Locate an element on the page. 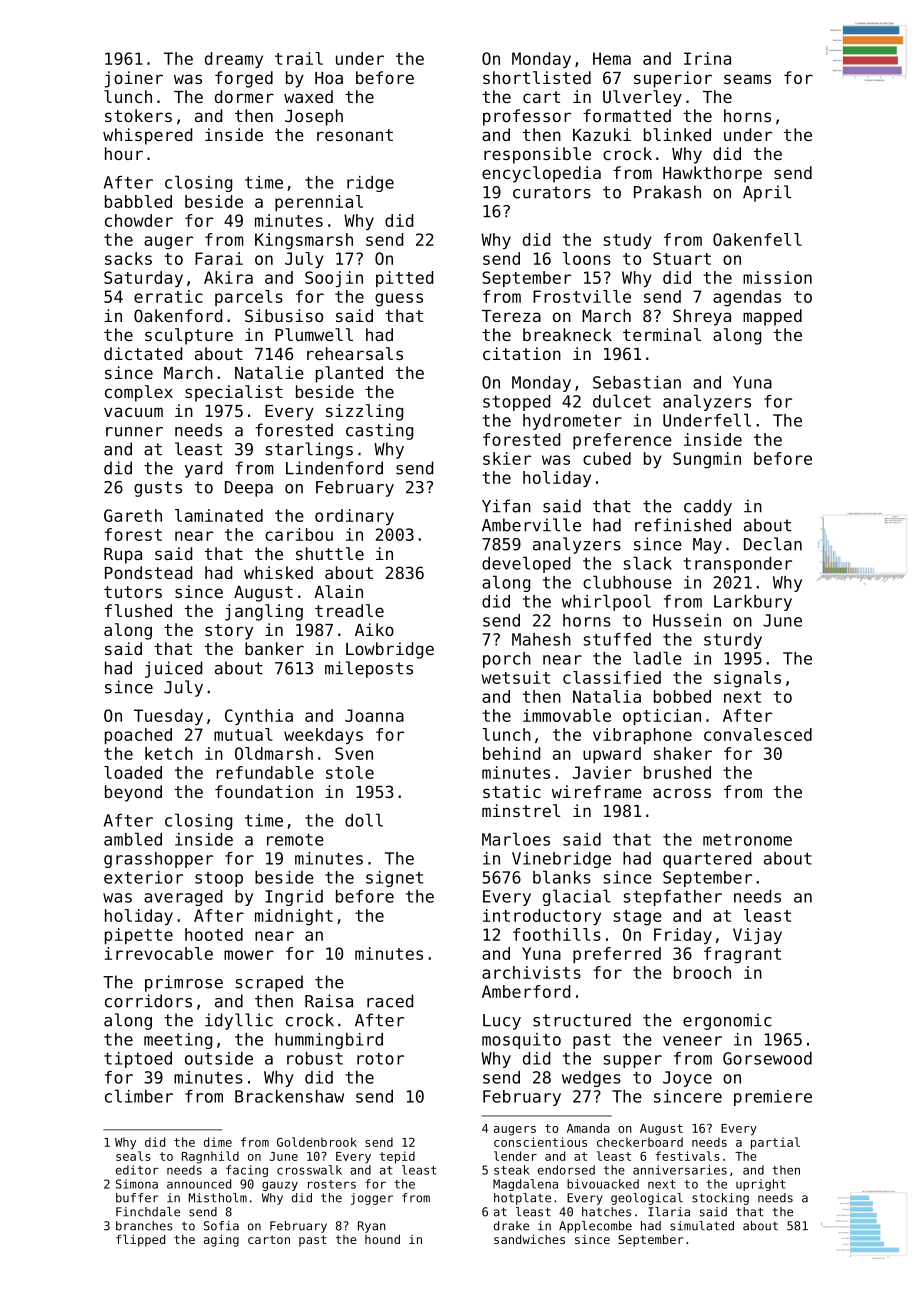 Image resolution: width=924 pixels, height=1308 pixels. preference is located at coordinates (622, 441).
